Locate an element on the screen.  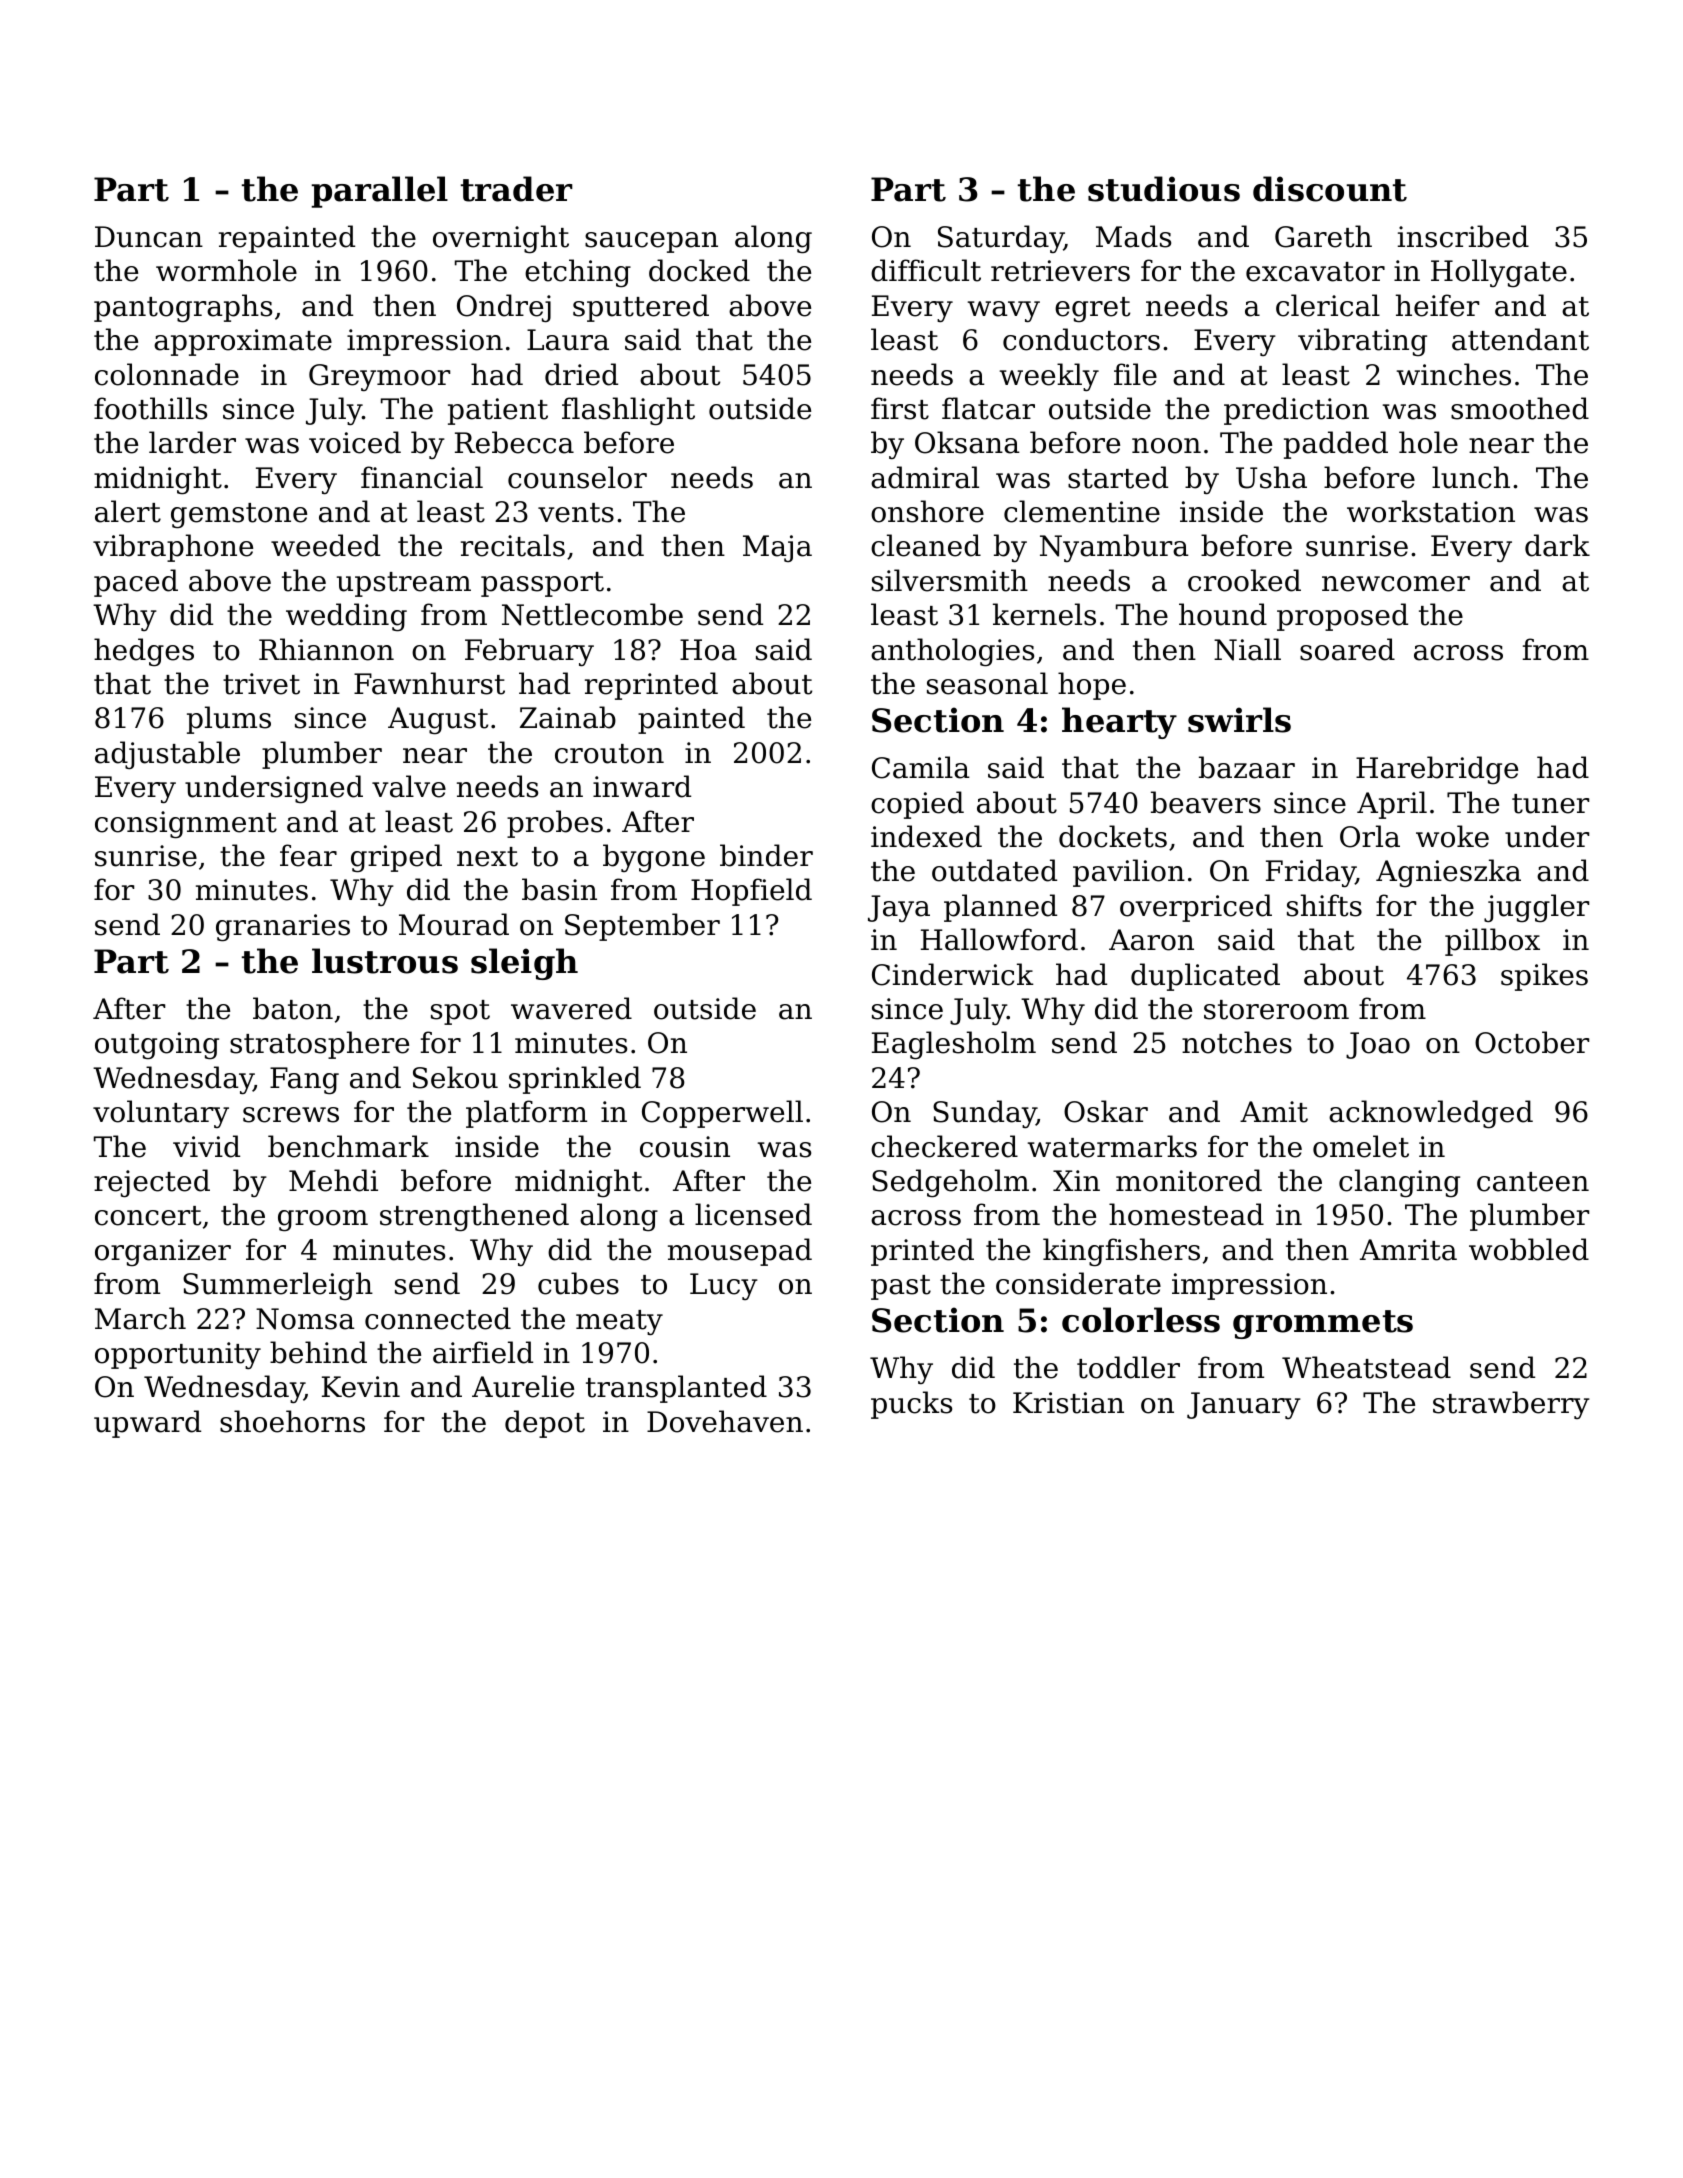
Summerleigh is located at coordinates (278, 1286).
